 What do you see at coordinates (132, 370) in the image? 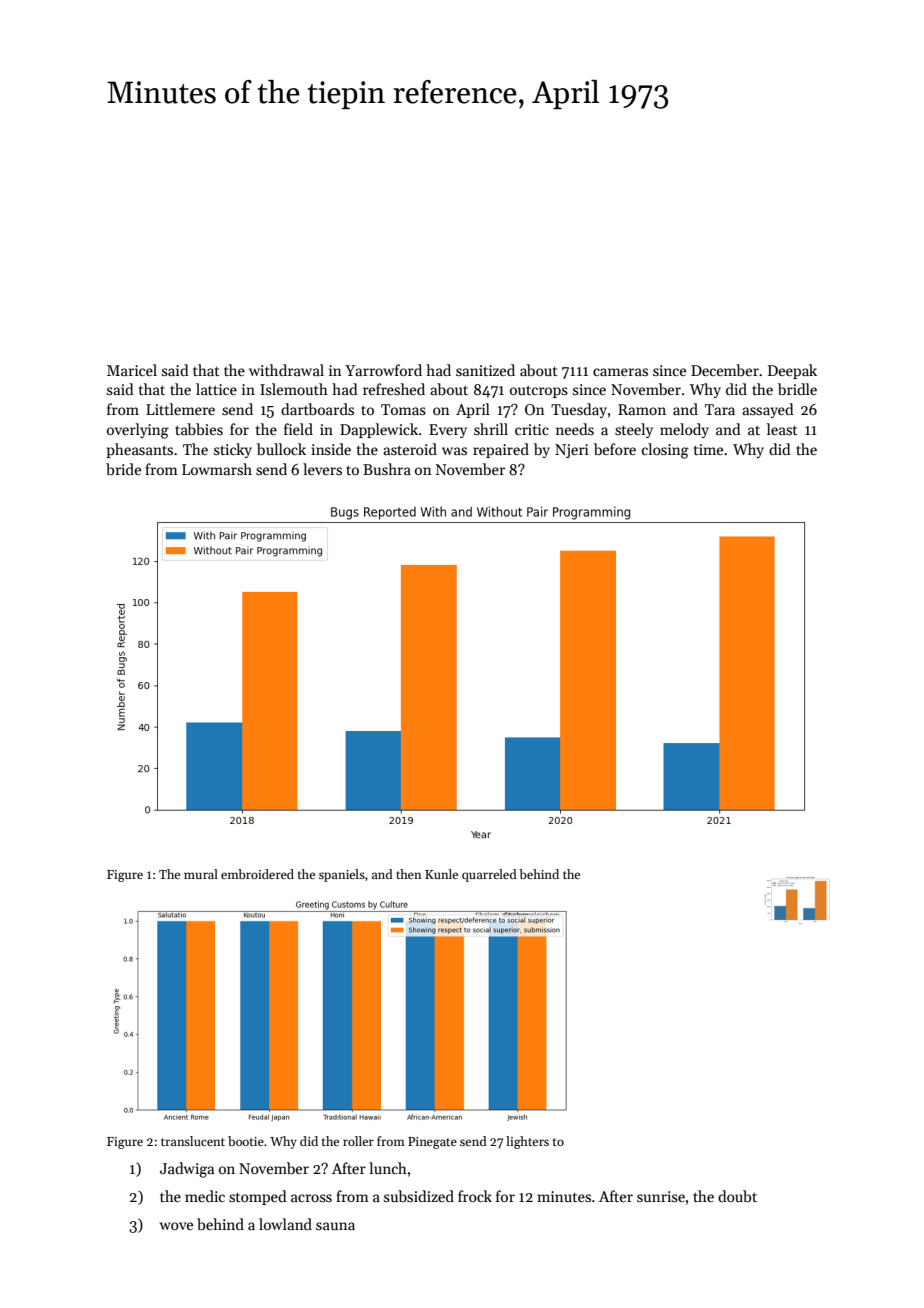
I see `Maricel` at bounding box center [132, 370].
